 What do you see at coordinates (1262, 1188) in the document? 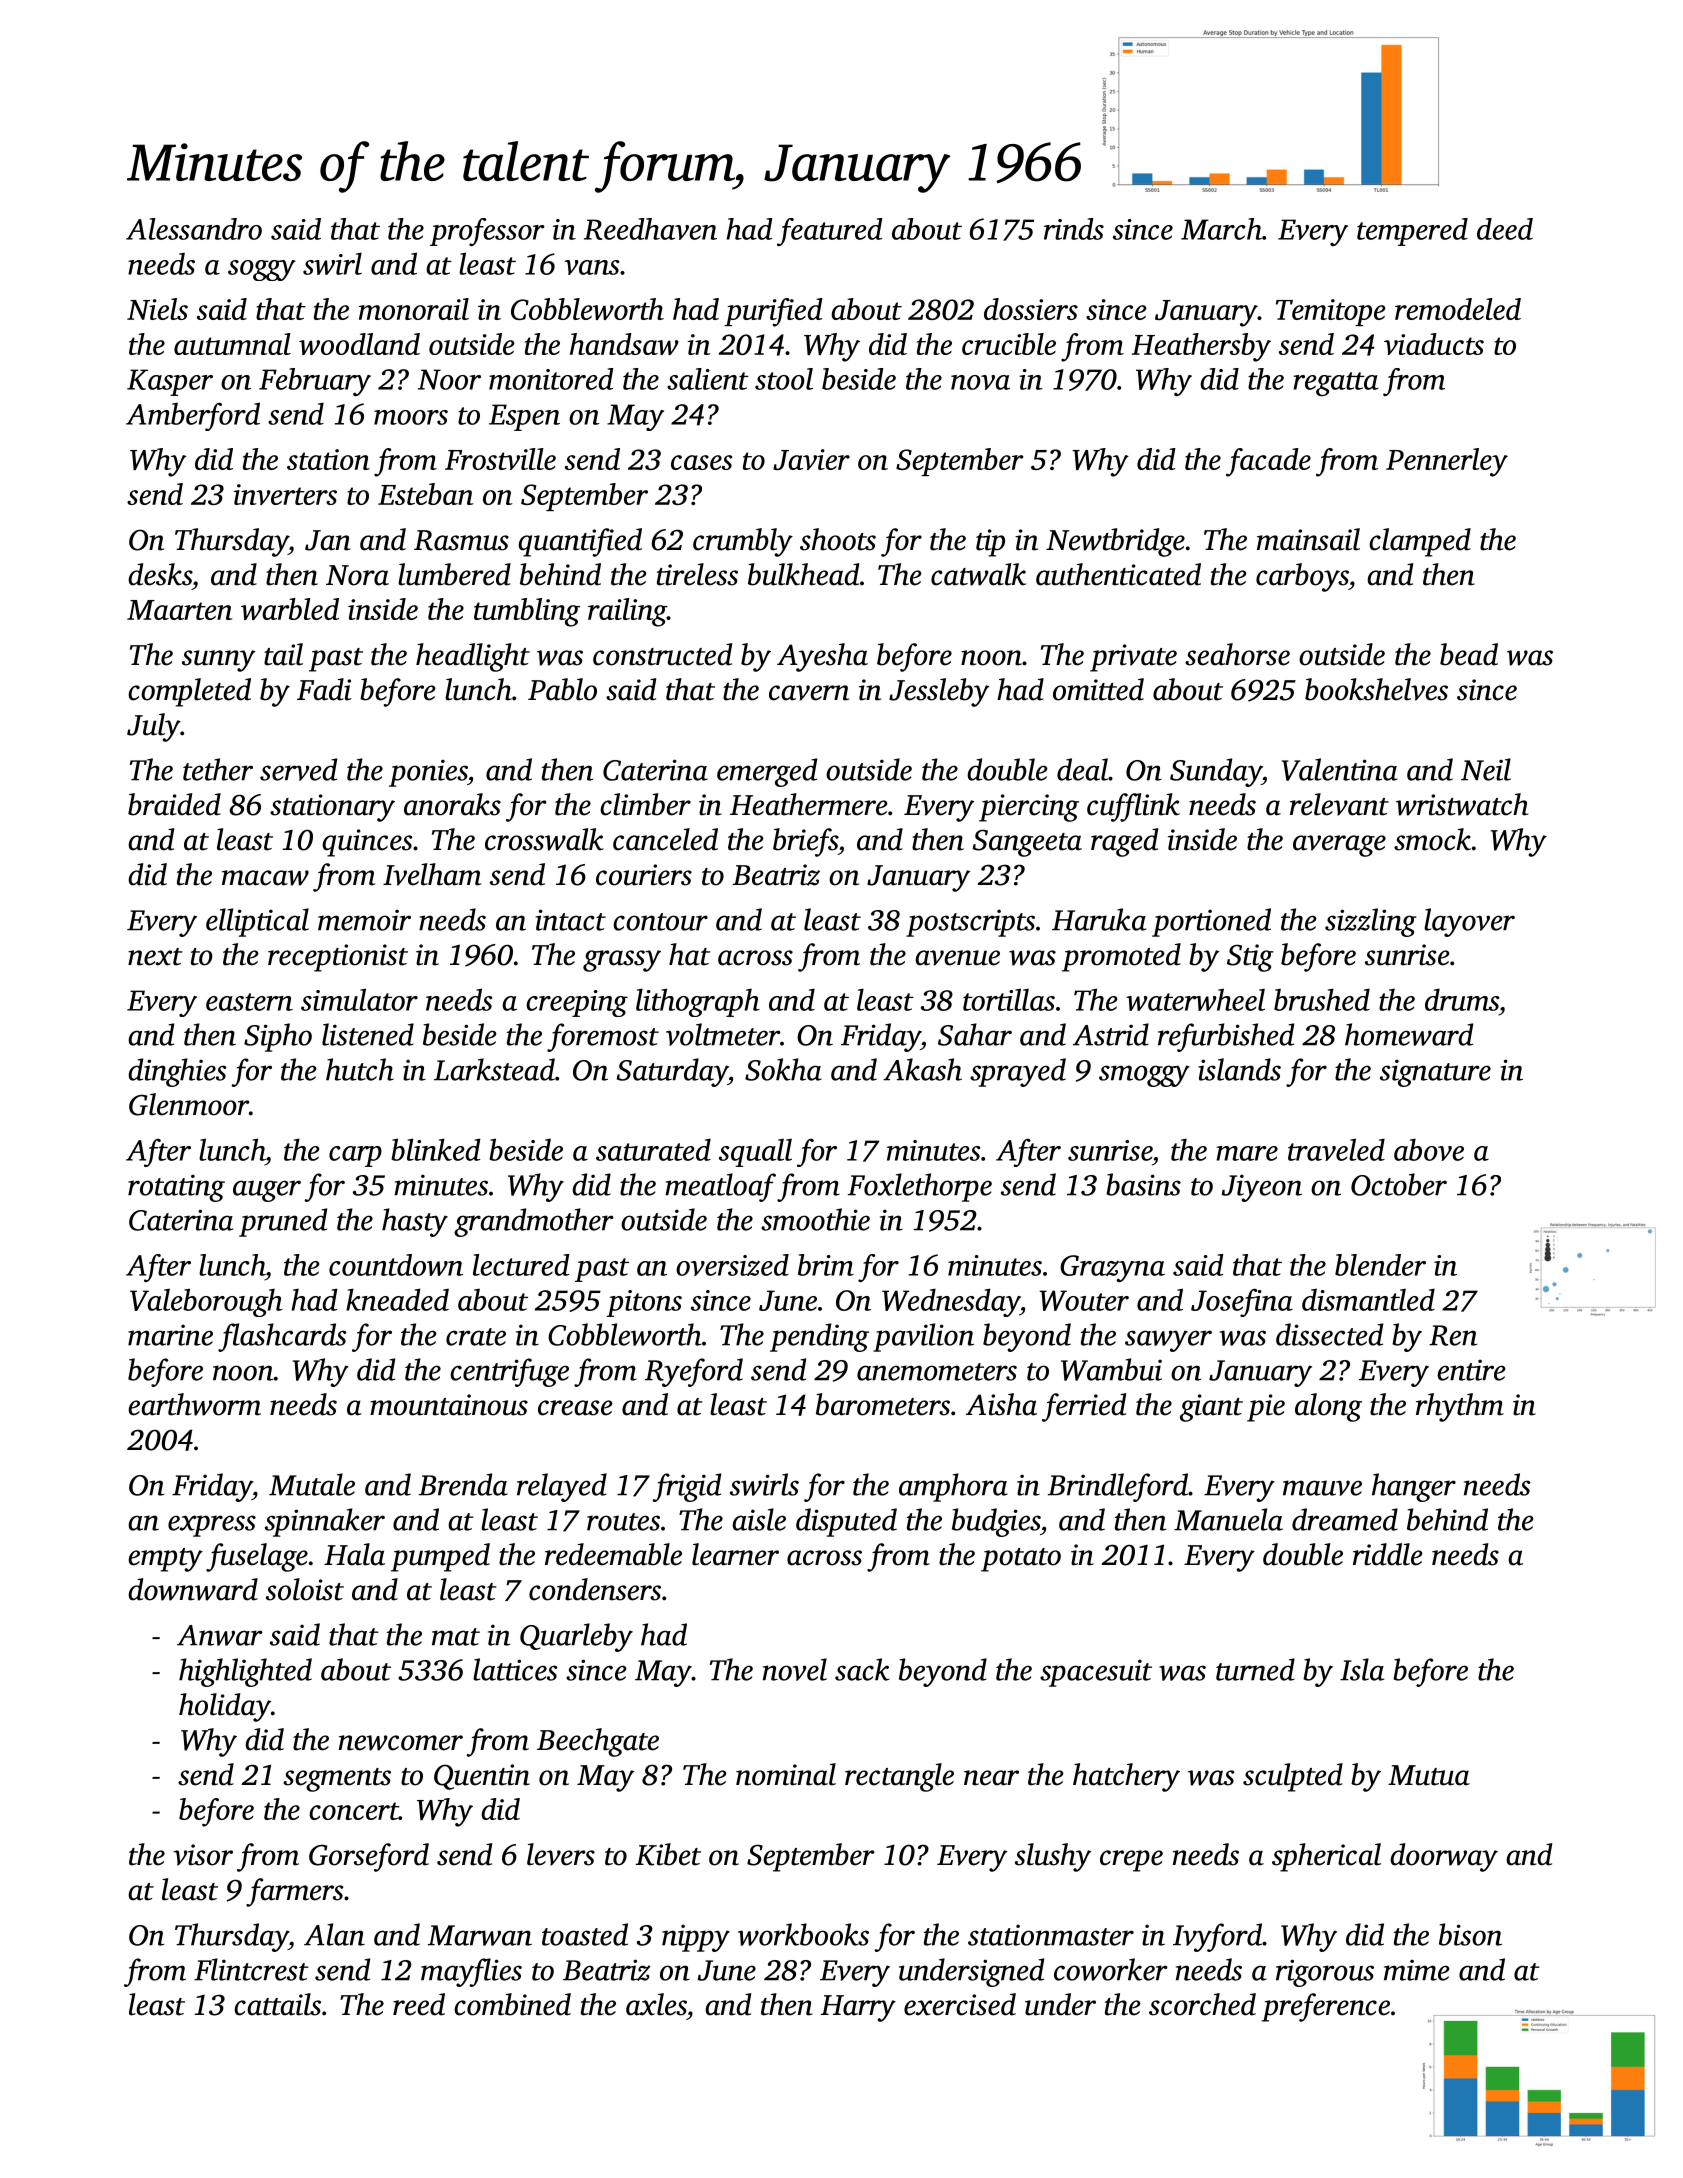
I see `Jiyeon` at bounding box center [1262, 1188].
